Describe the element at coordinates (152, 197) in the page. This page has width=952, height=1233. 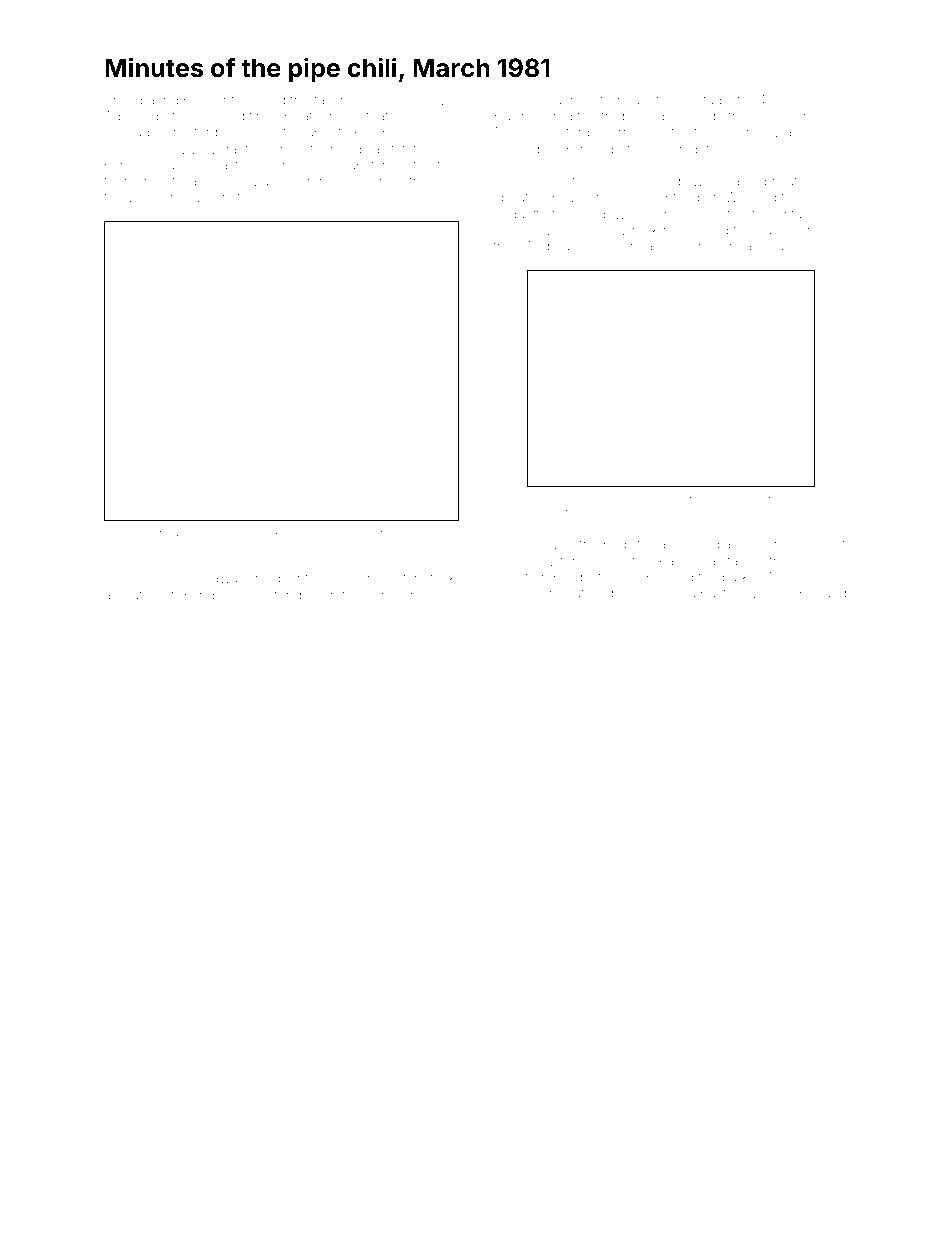
I see `western` at that location.
